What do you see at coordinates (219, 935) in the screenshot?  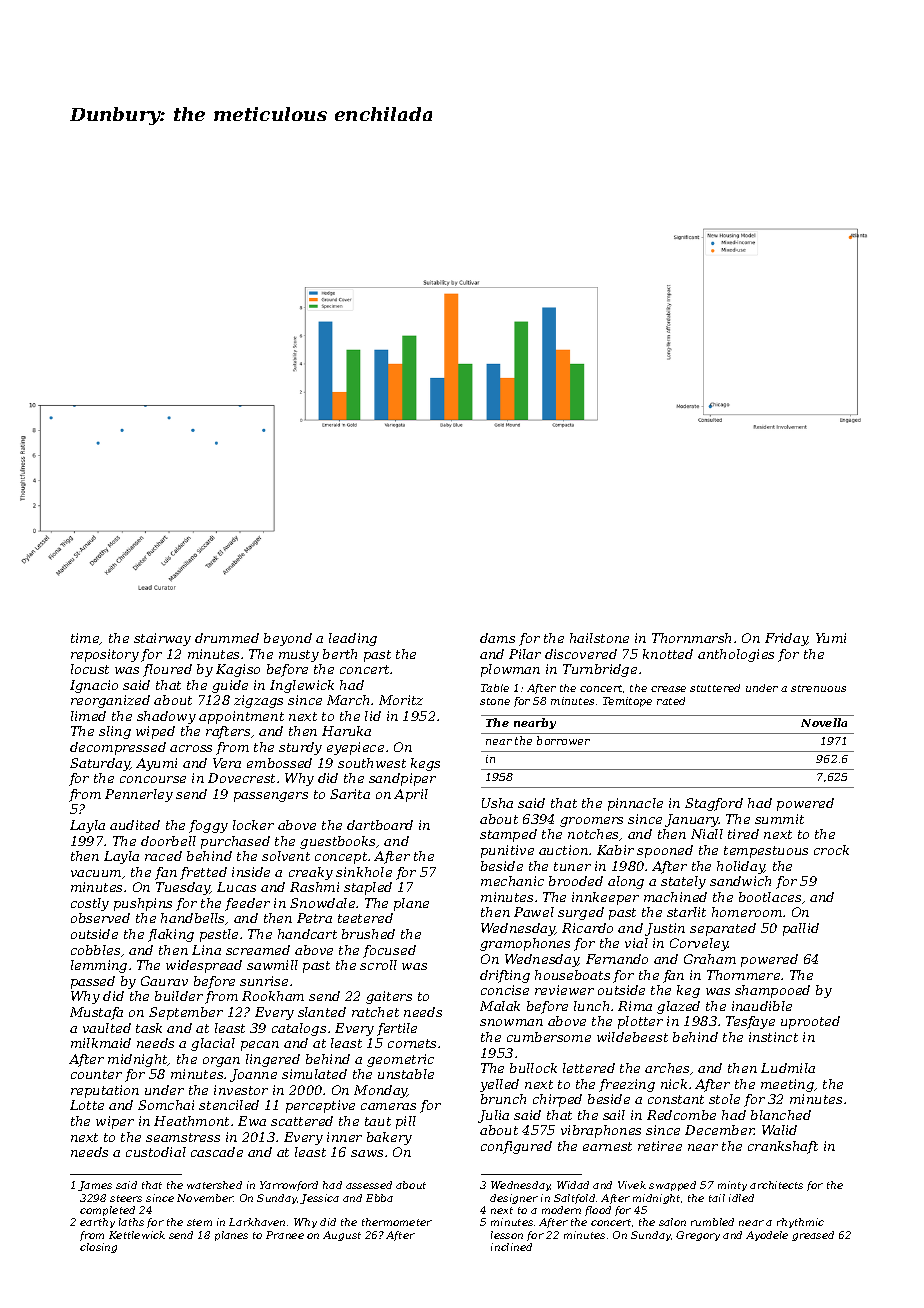 I see `pestle` at bounding box center [219, 935].
